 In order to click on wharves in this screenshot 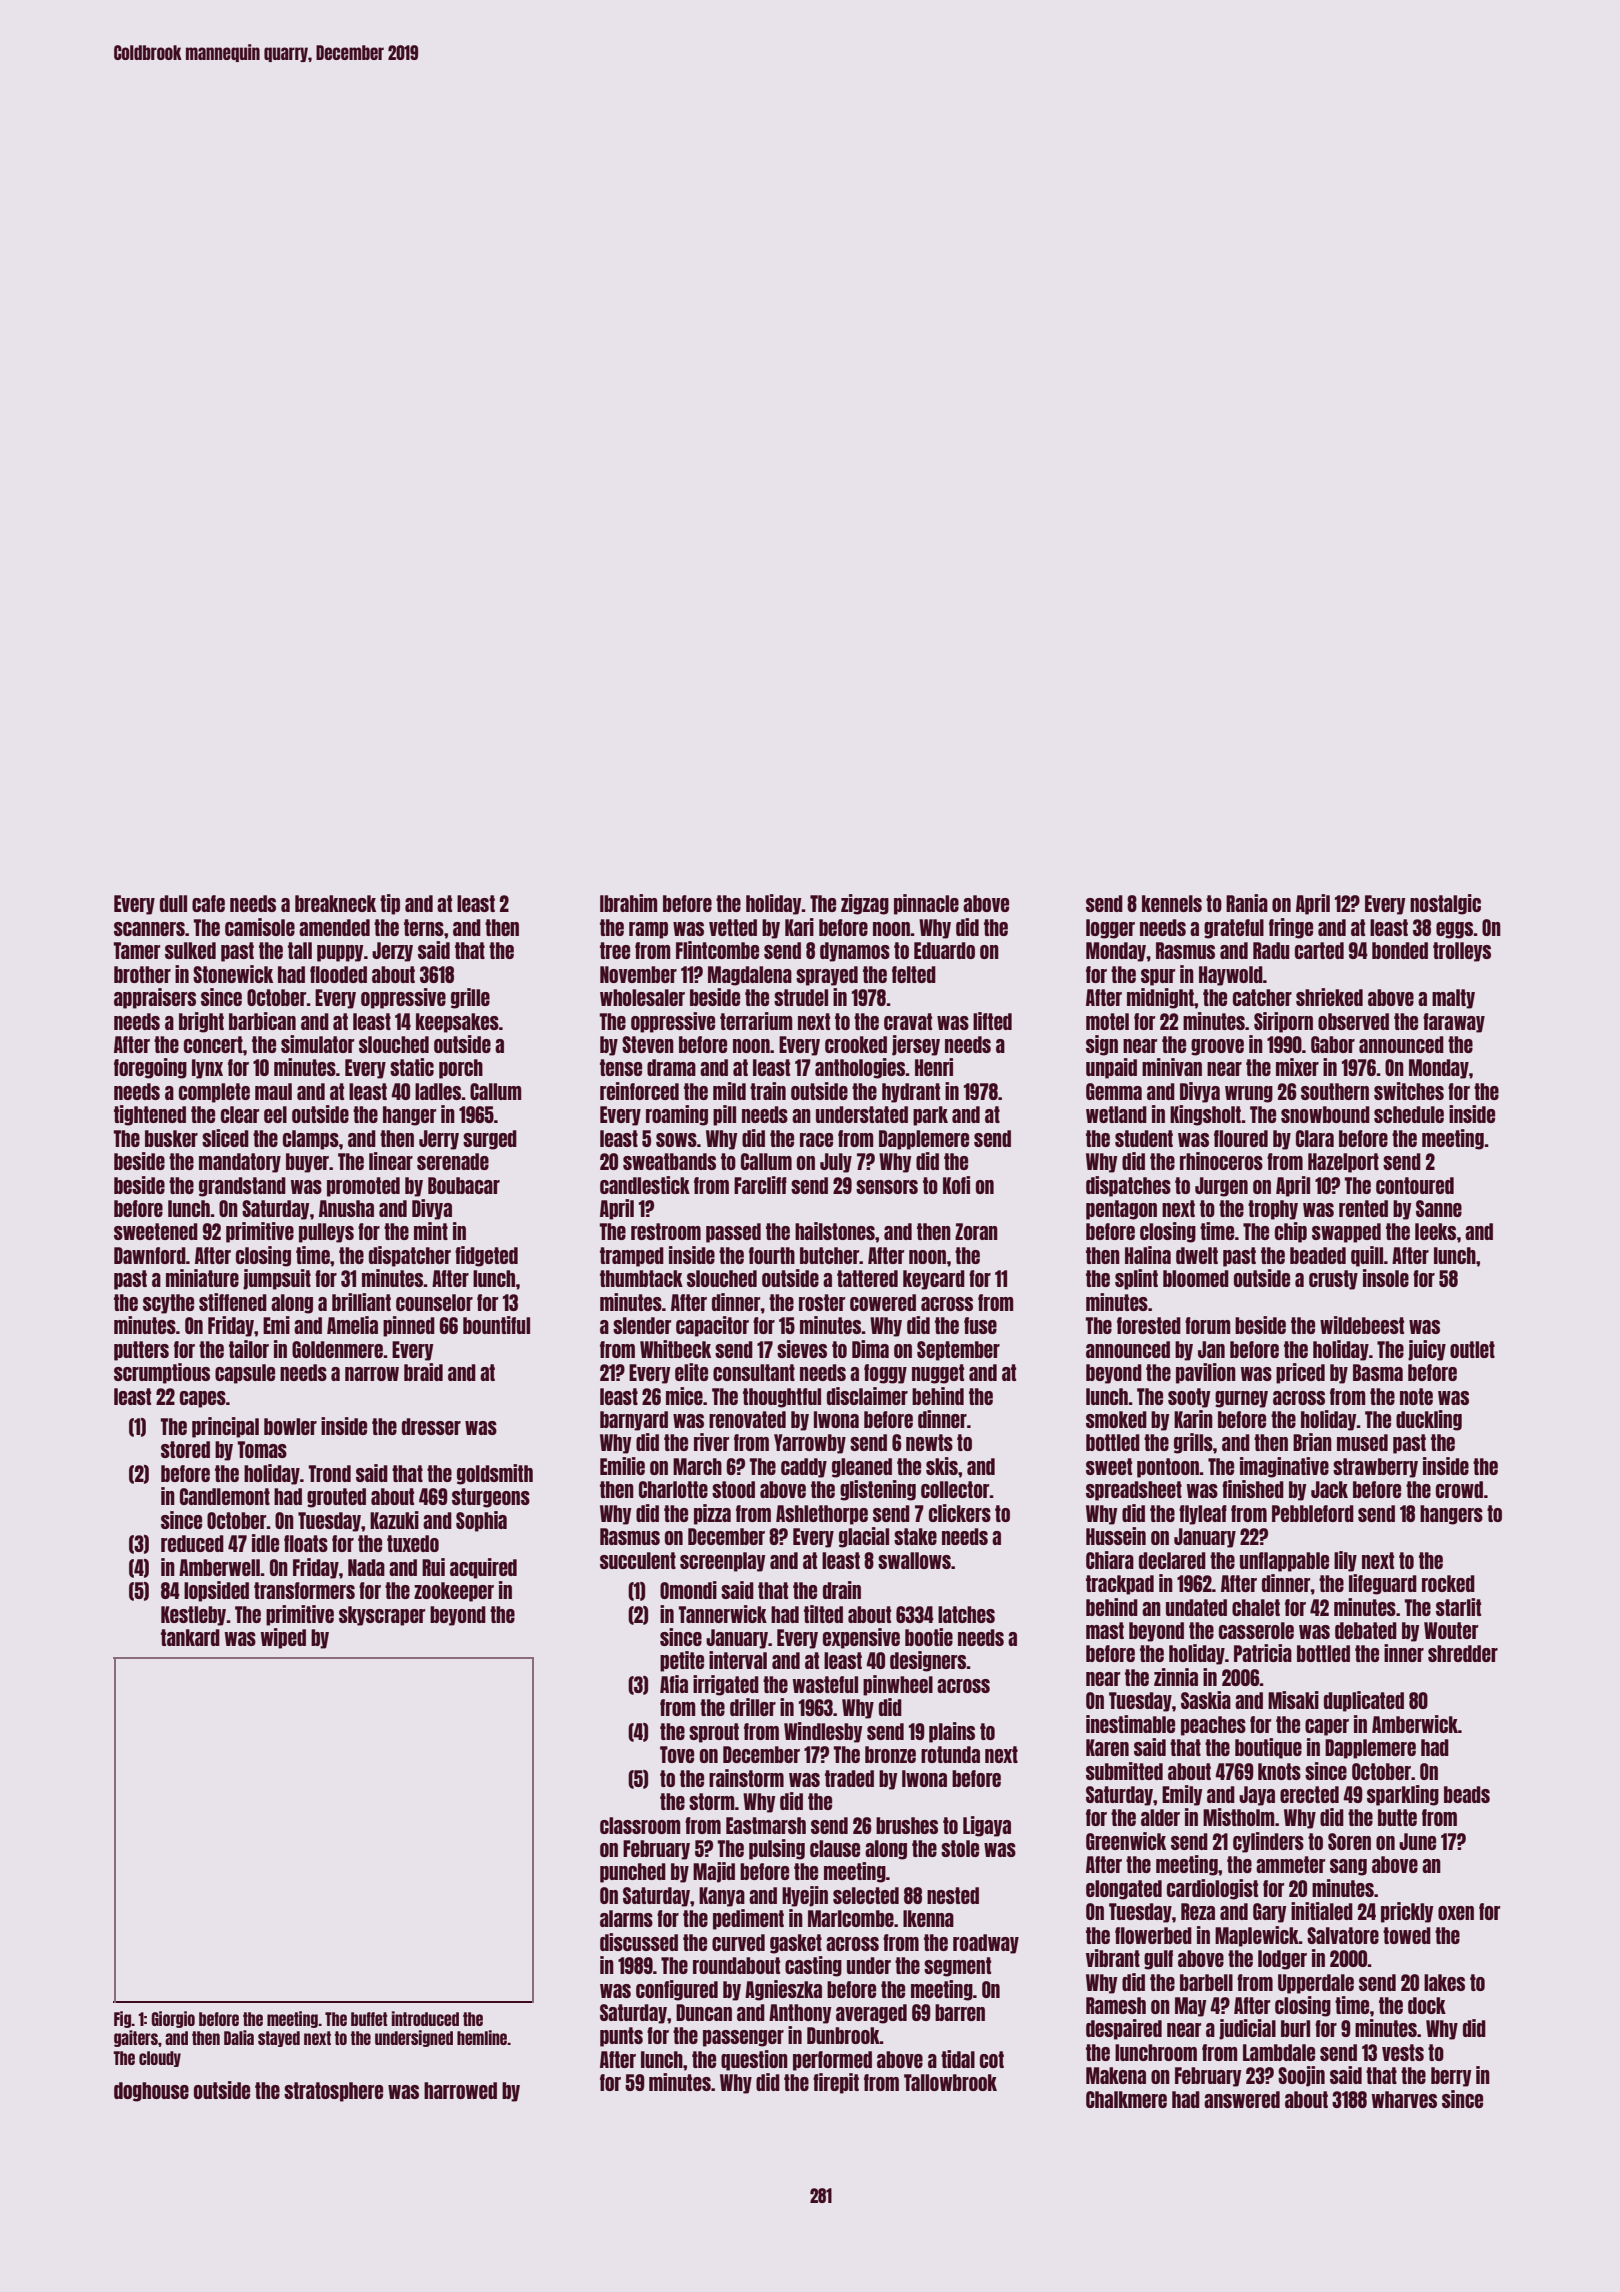, I will do `click(1404, 2099)`.
